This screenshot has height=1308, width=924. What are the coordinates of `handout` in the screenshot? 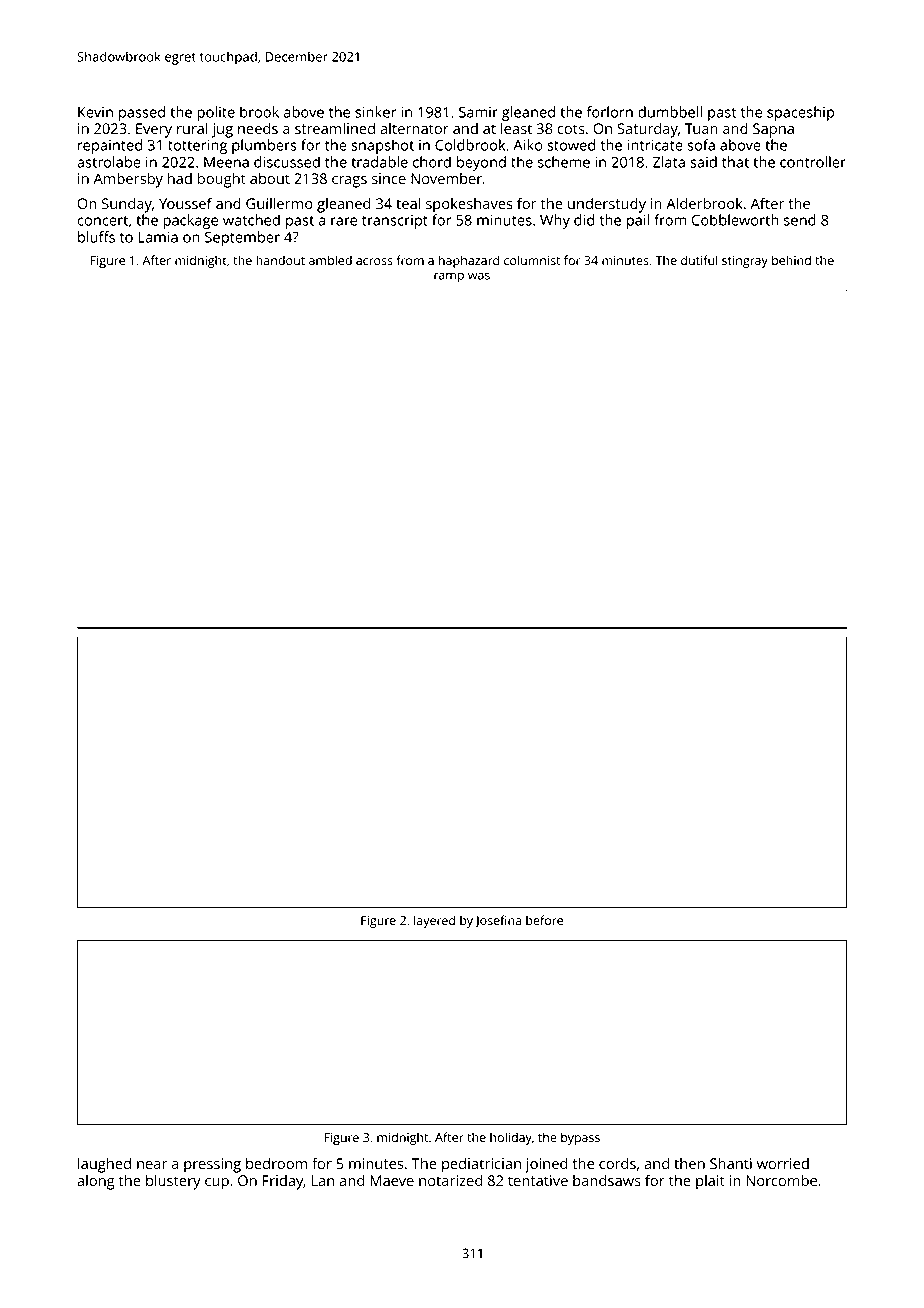 It's located at (280, 260).
